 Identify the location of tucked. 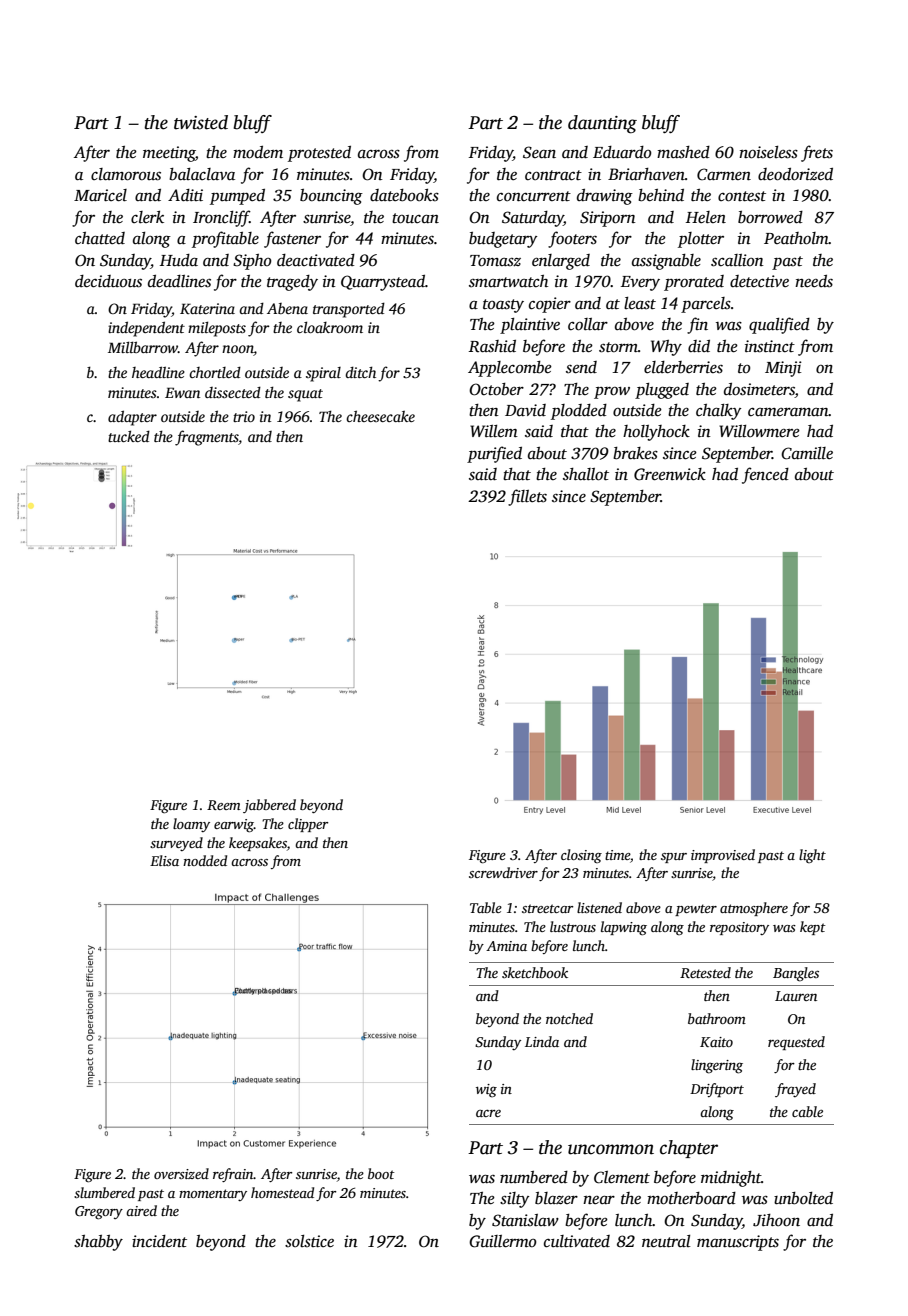
(129, 436).
